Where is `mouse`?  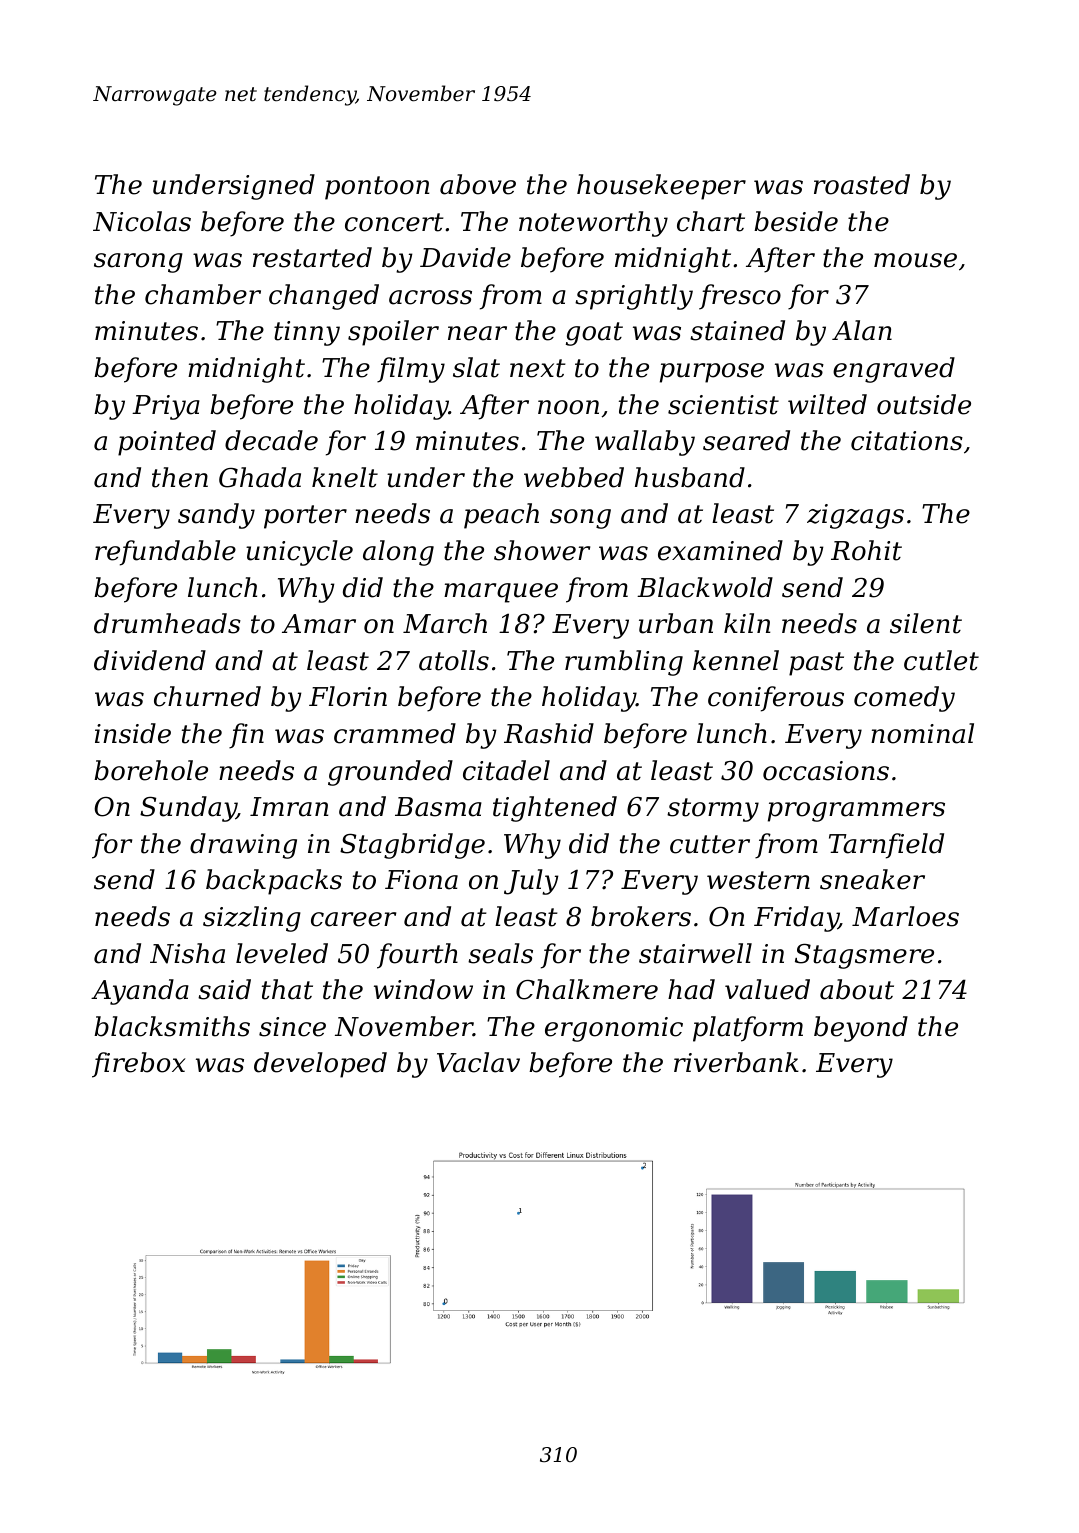
mouse is located at coordinates (915, 260).
